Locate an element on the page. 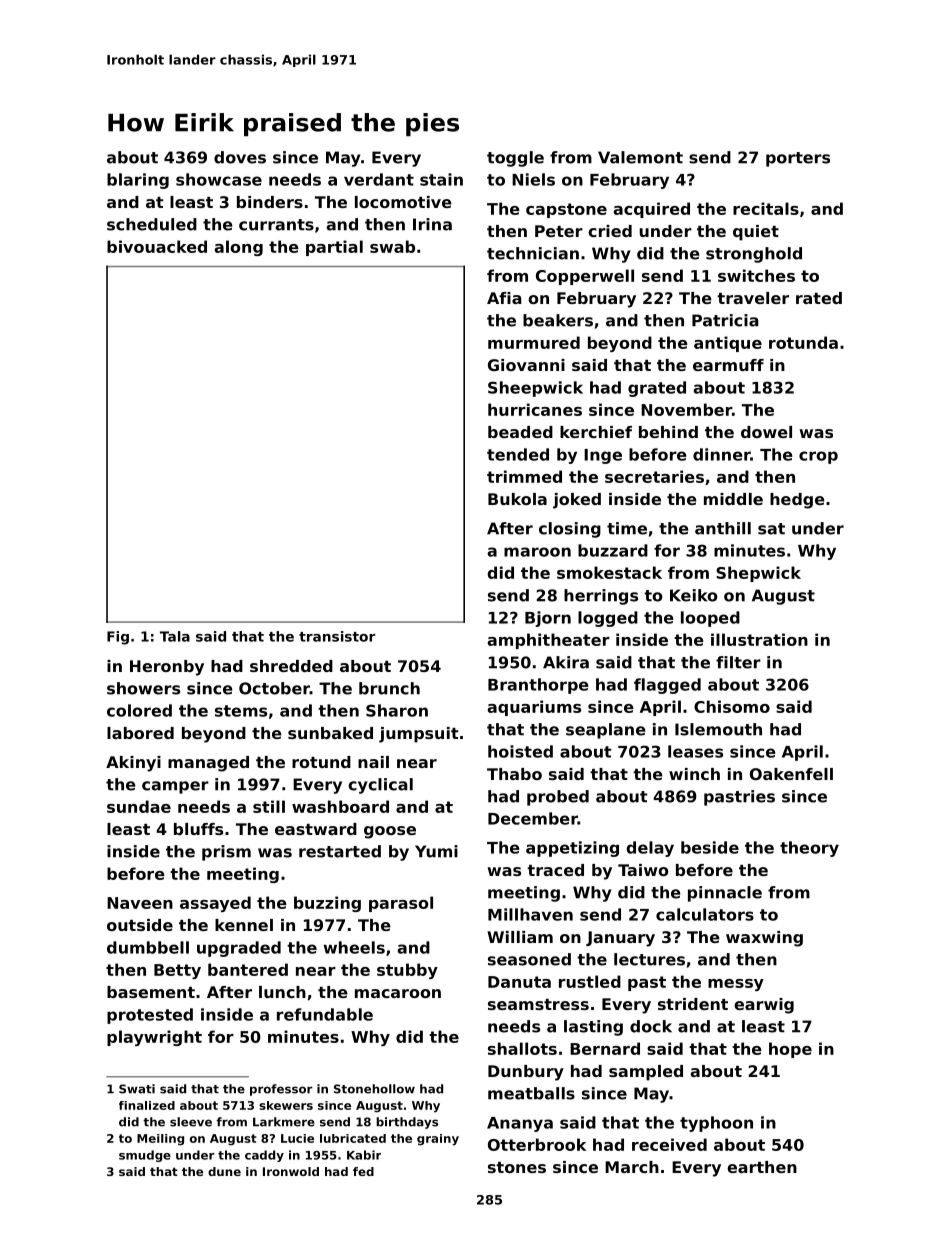 The height and width of the page is (1233, 952). Afia is located at coordinates (504, 298).
